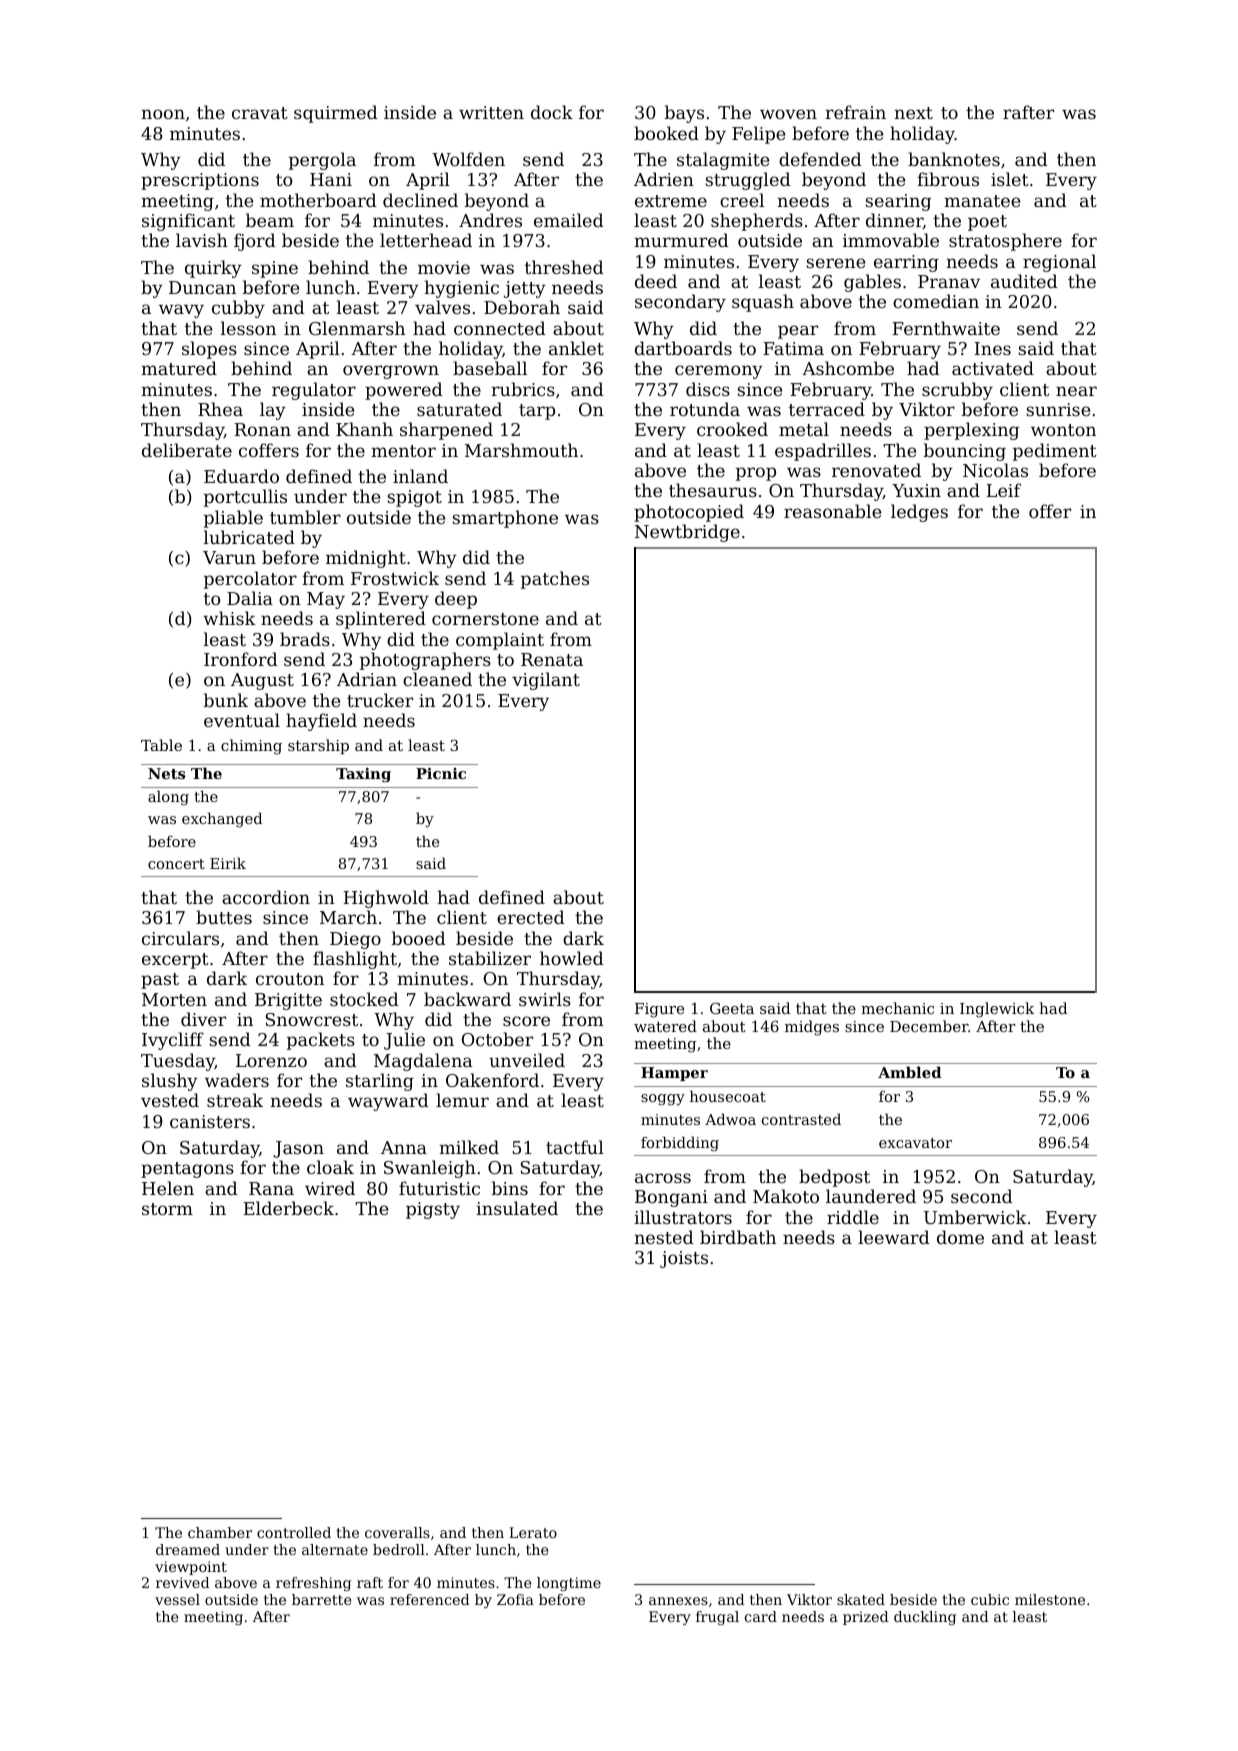  Describe the element at coordinates (433, 1210) in the document. I see `pigsty` at that location.
